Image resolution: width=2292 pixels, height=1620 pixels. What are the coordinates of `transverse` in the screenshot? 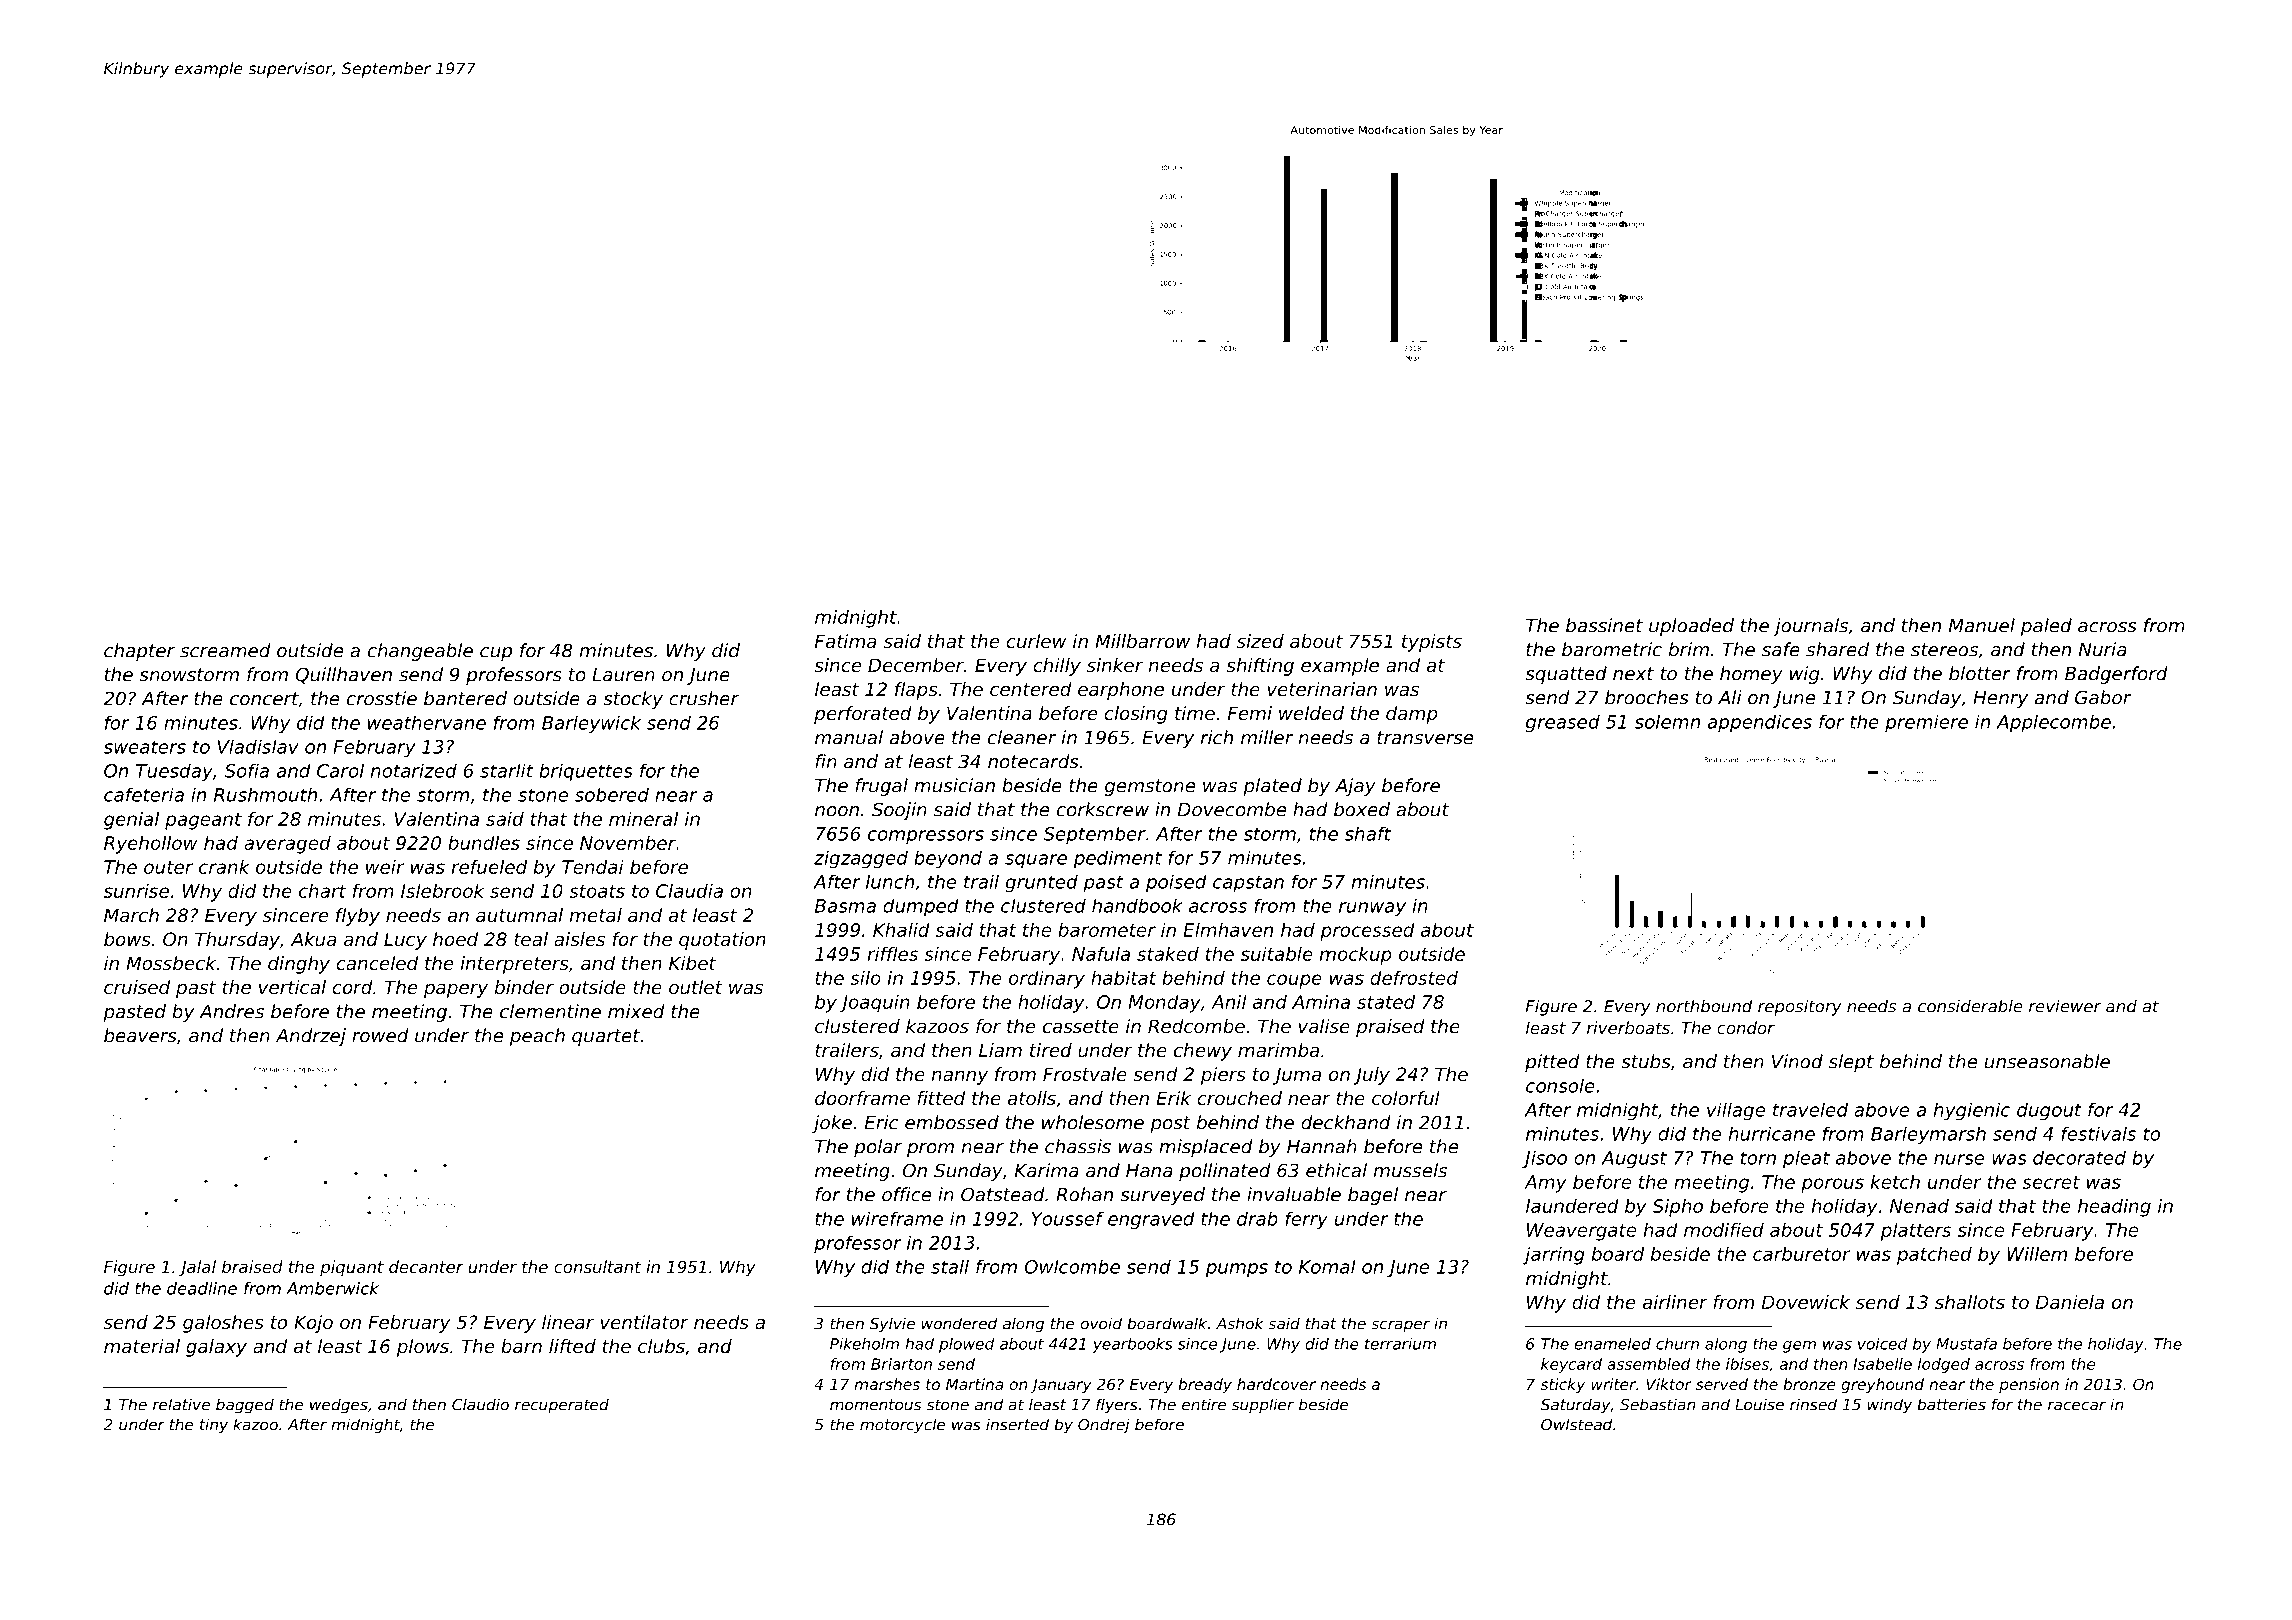 It's located at (1425, 738).
